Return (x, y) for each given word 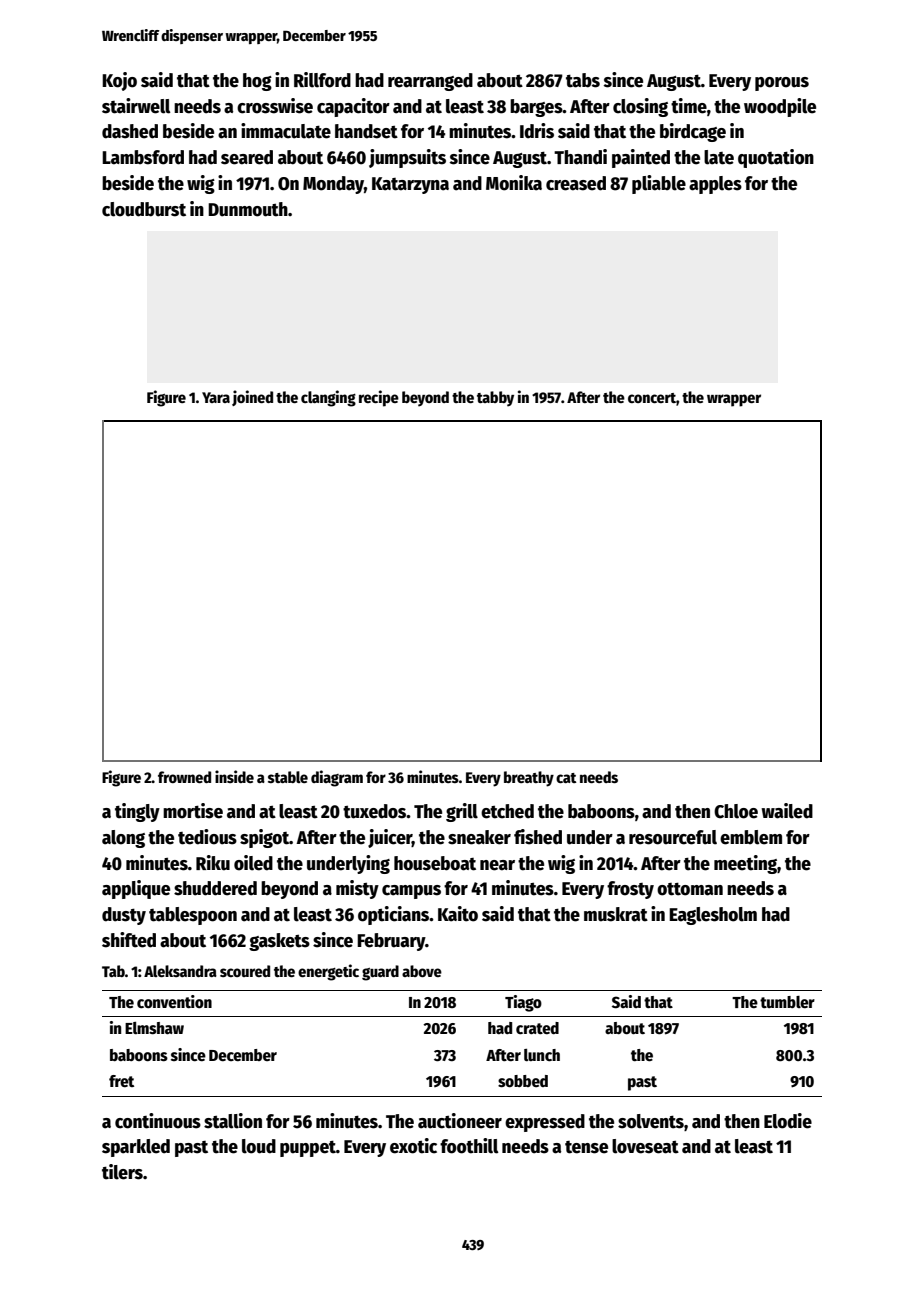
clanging (328, 398)
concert (652, 398)
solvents (651, 1121)
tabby (495, 399)
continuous (158, 1121)
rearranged (430, 82)
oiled (253, 863)
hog (257, 82)
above (422, 971)
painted (641, 158)
